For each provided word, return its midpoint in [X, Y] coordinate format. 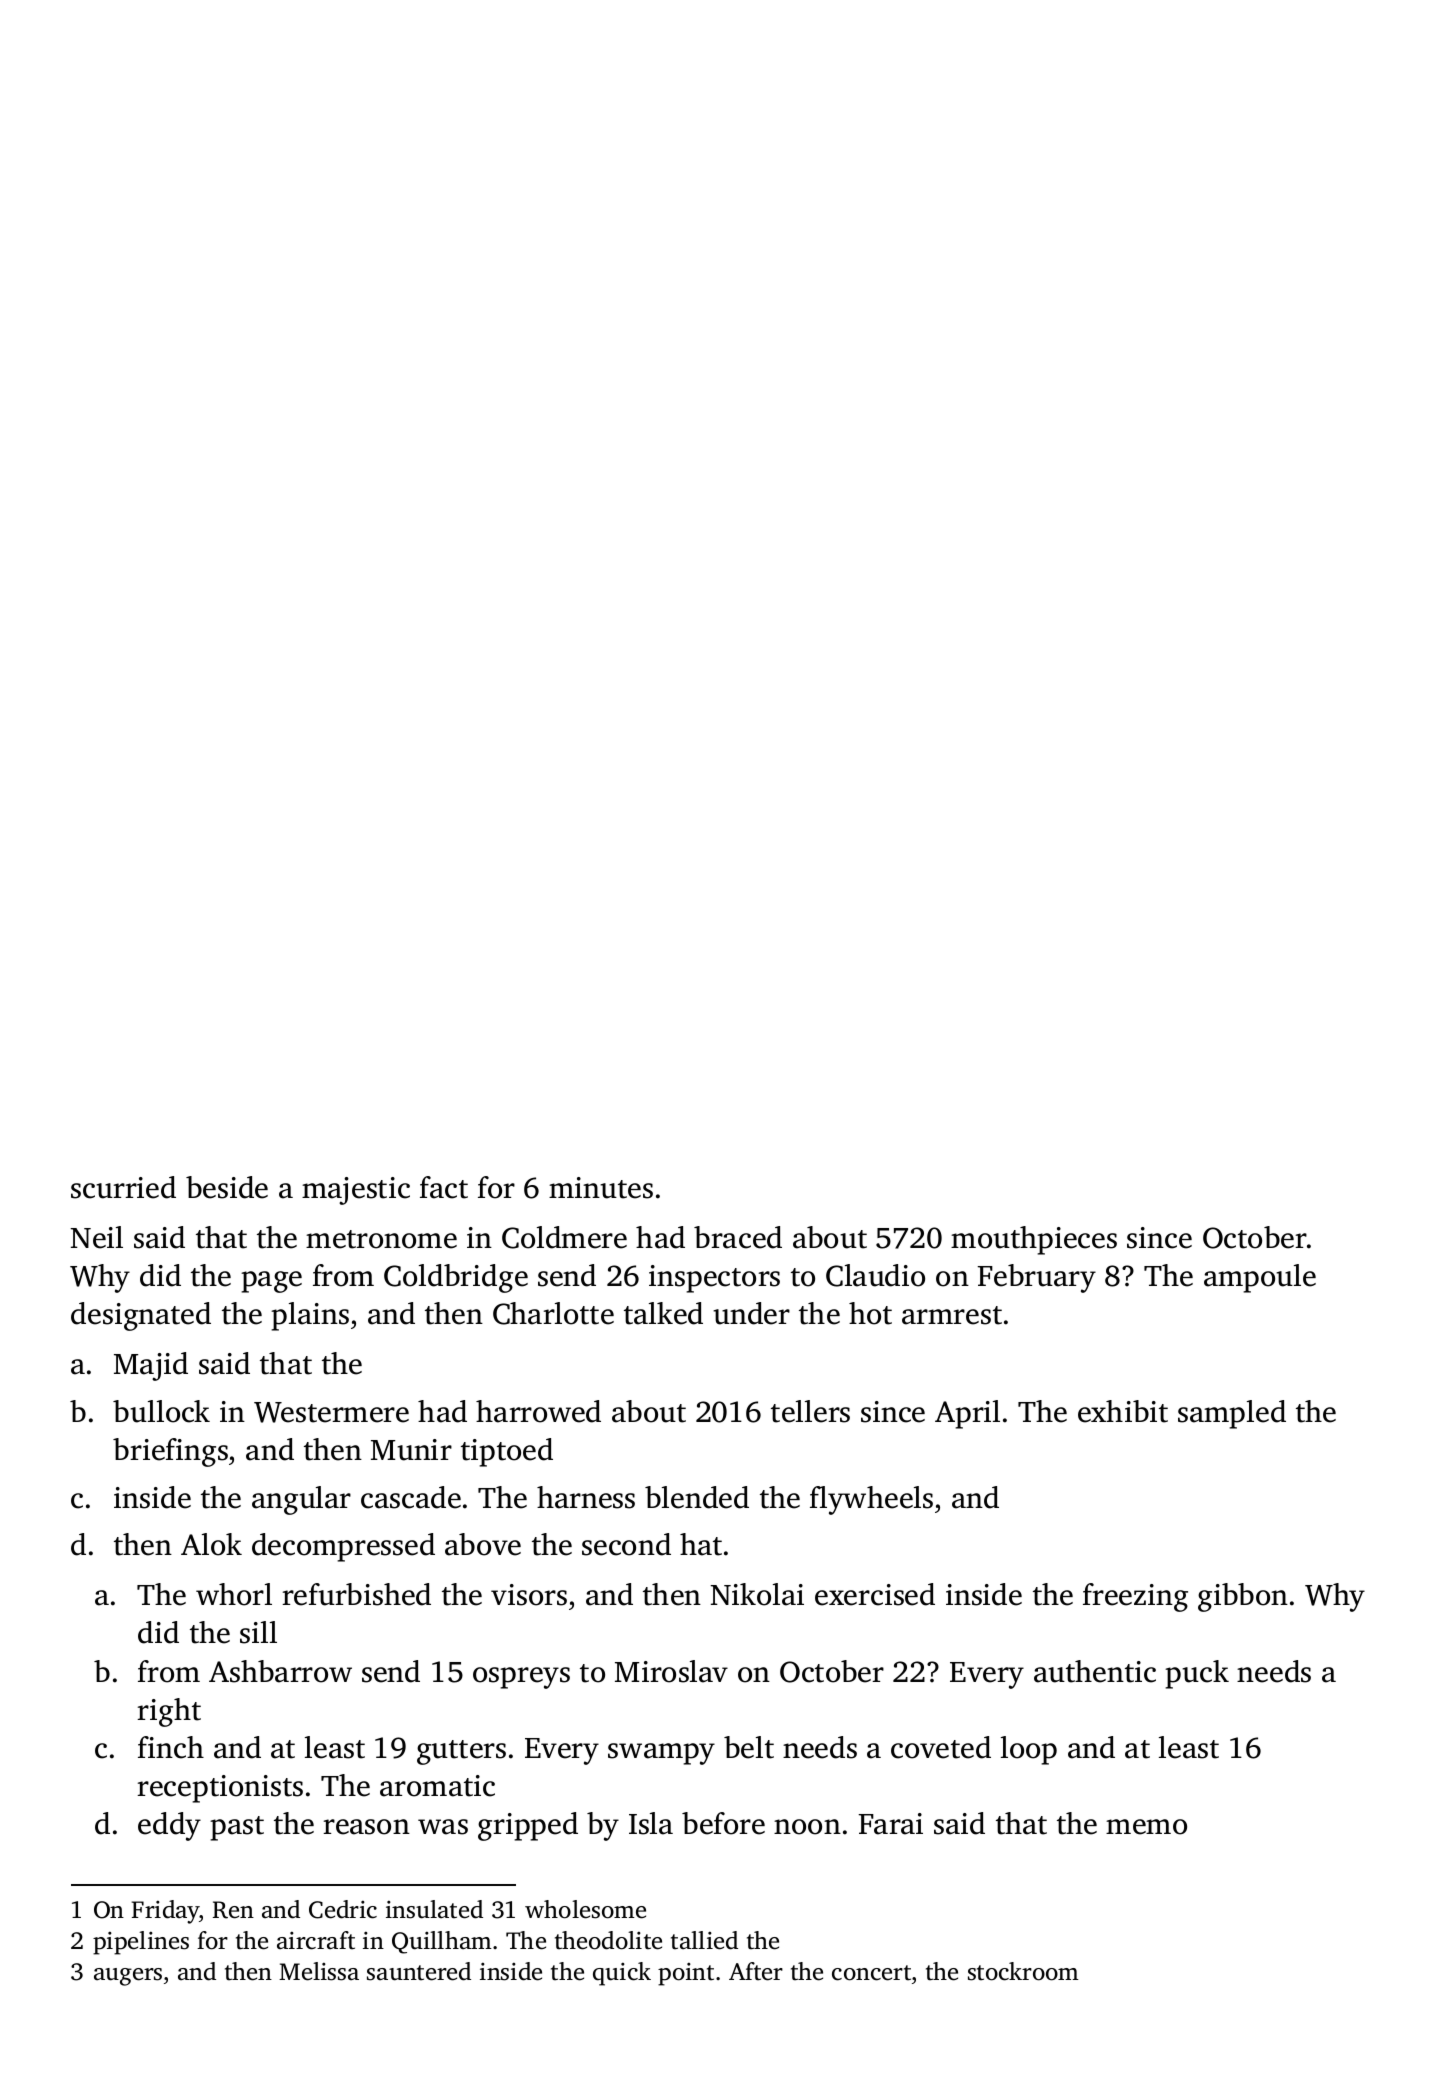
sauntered [419, 1971]
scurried [123, 1187]
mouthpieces [1034, 1240]
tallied [704, 1940]
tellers [810, 1411]
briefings [170, 1452]
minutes [601, 1188]
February [1036, 1278]
